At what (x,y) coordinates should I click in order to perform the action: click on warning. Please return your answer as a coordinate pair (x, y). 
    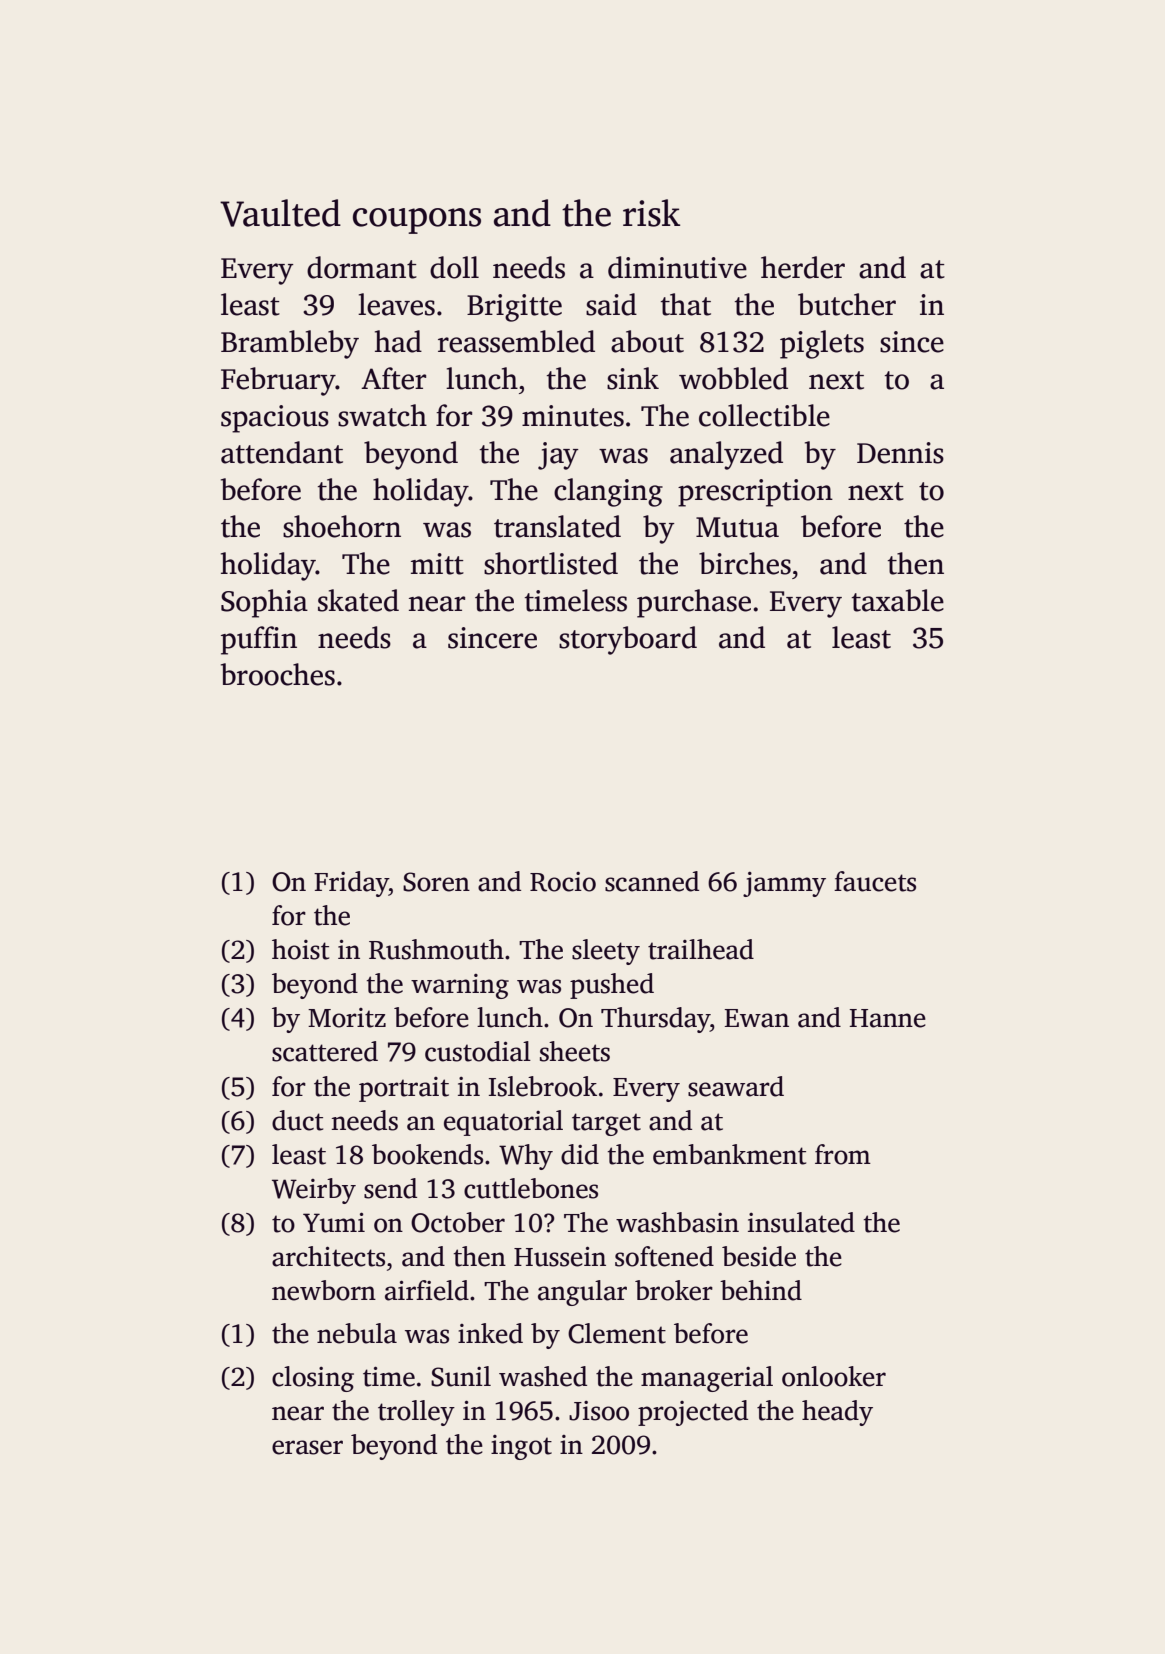
    Looking at the image, I should click on (460, 986).
